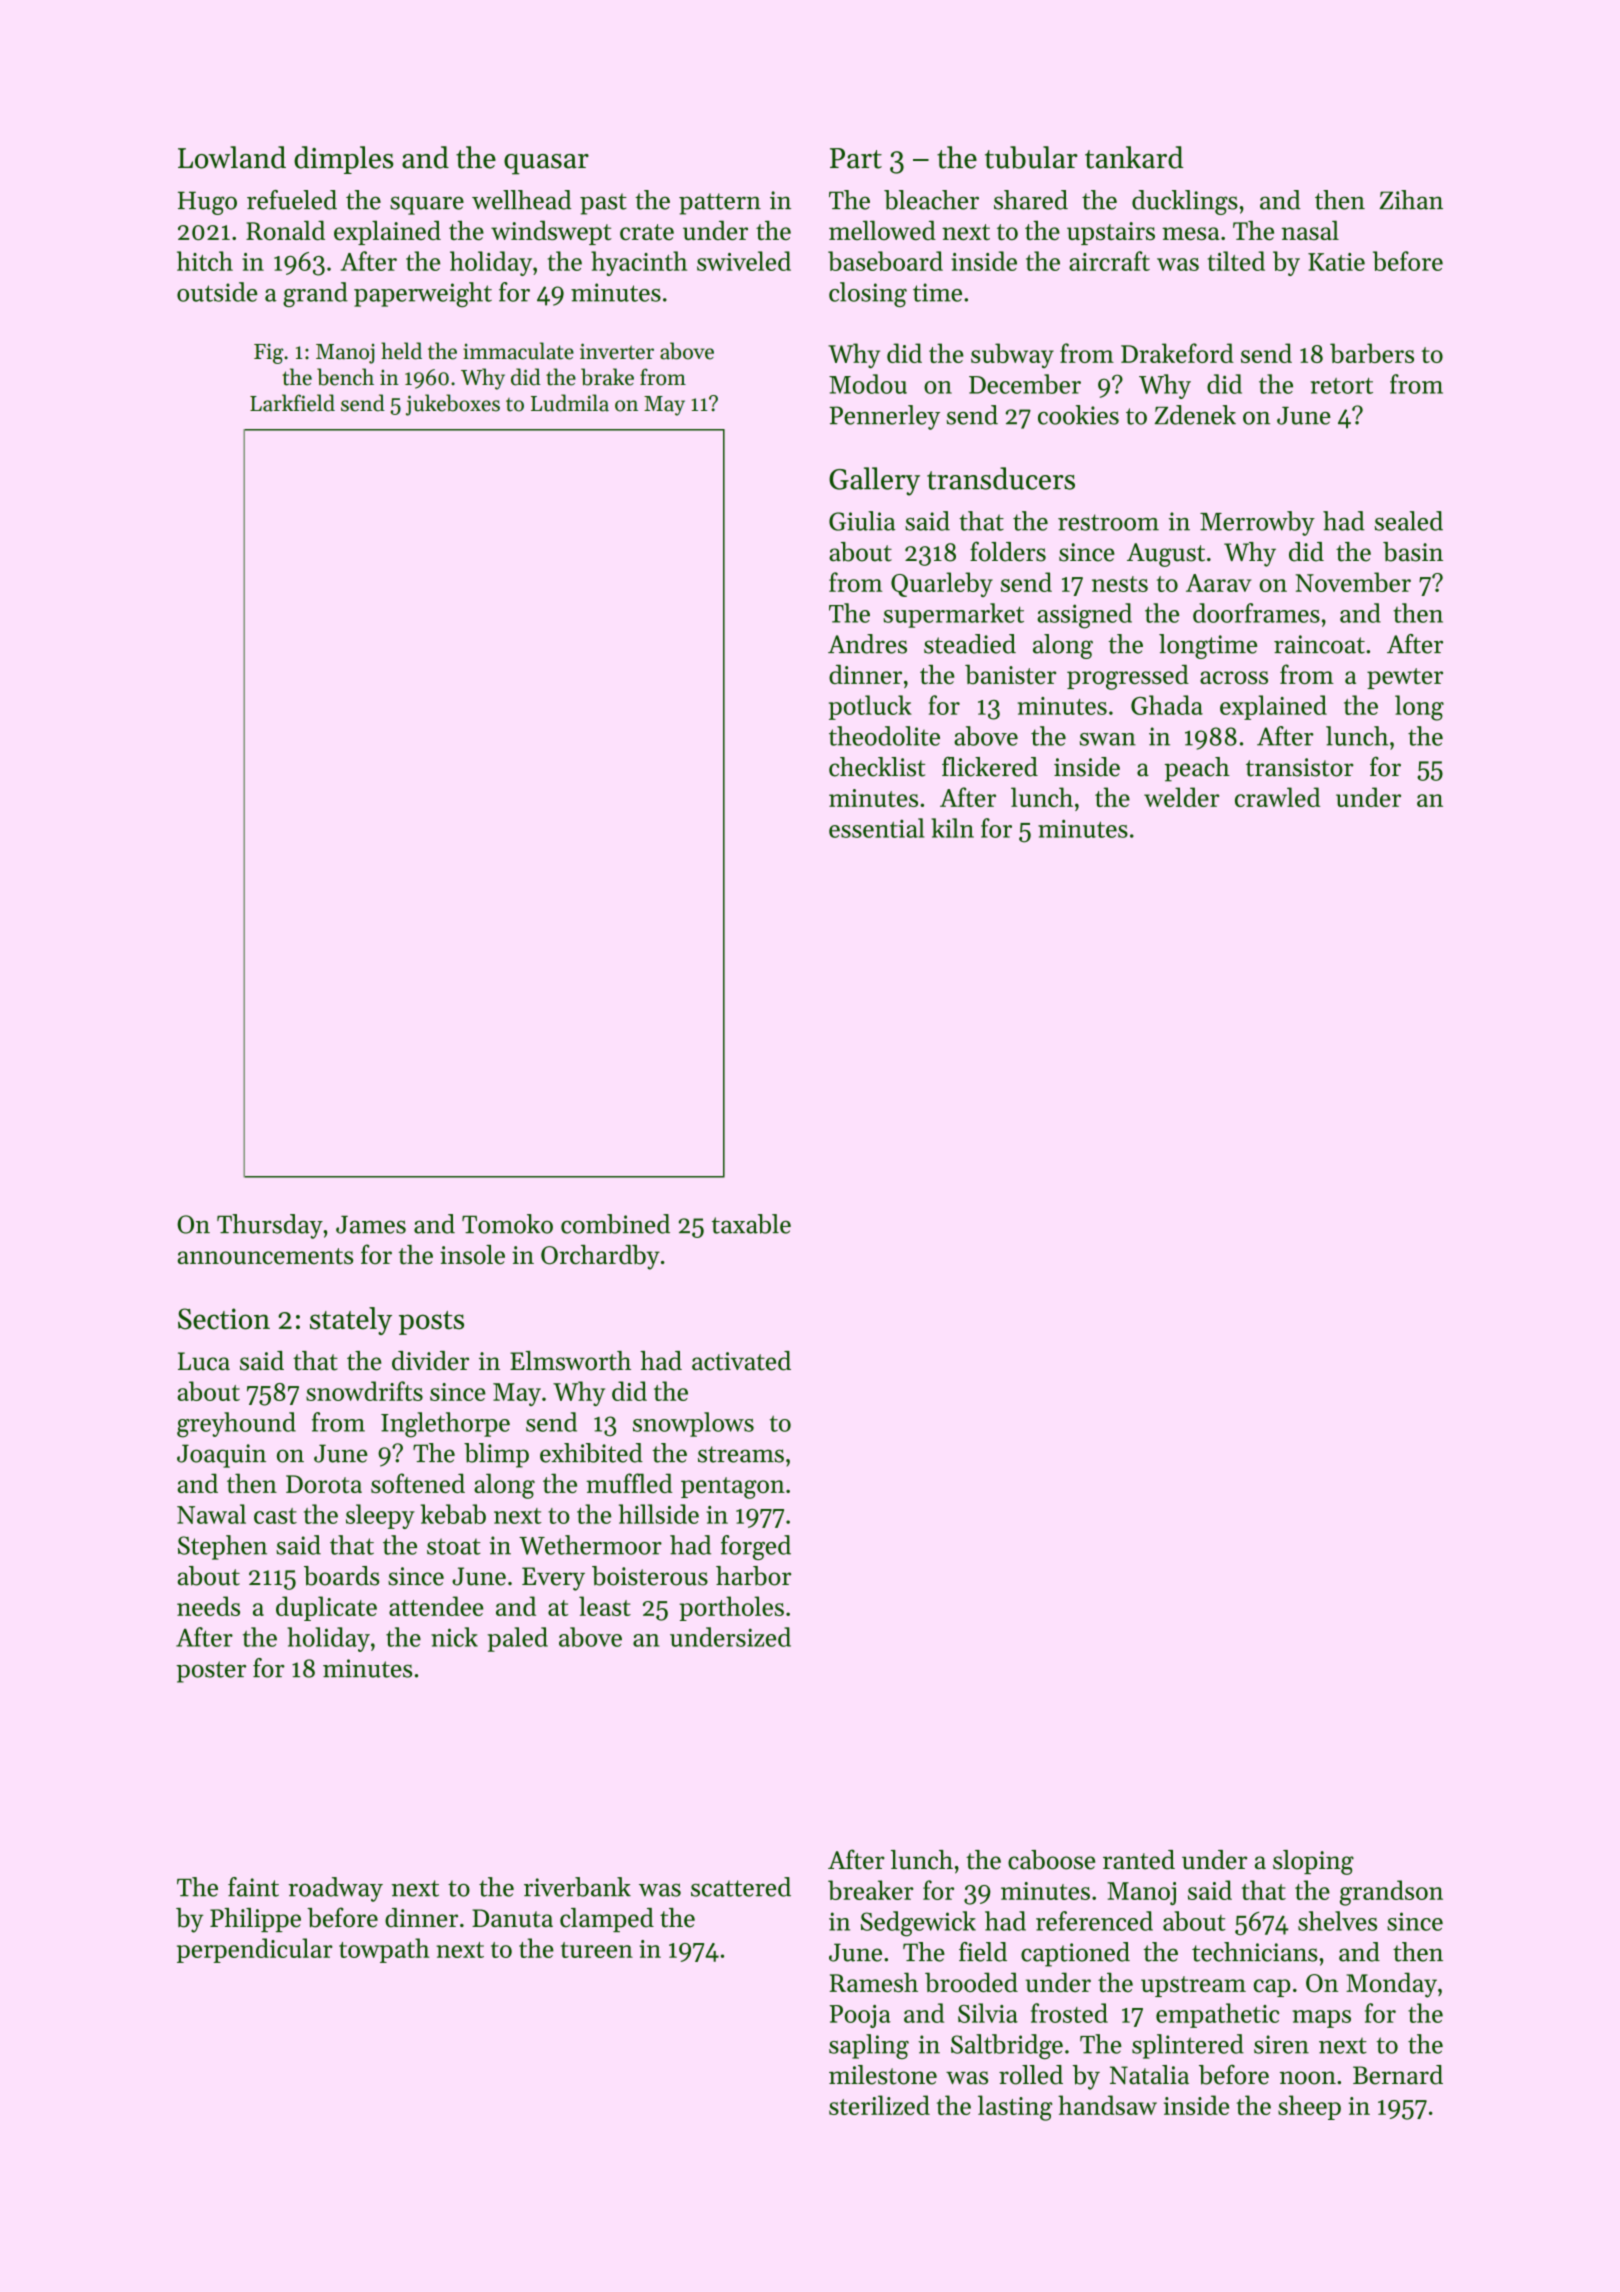 This screenshot has width=1620, height=2292. Describe the element at coordinates (868, 384) in the screenshot. I see `Modou` at that location.
